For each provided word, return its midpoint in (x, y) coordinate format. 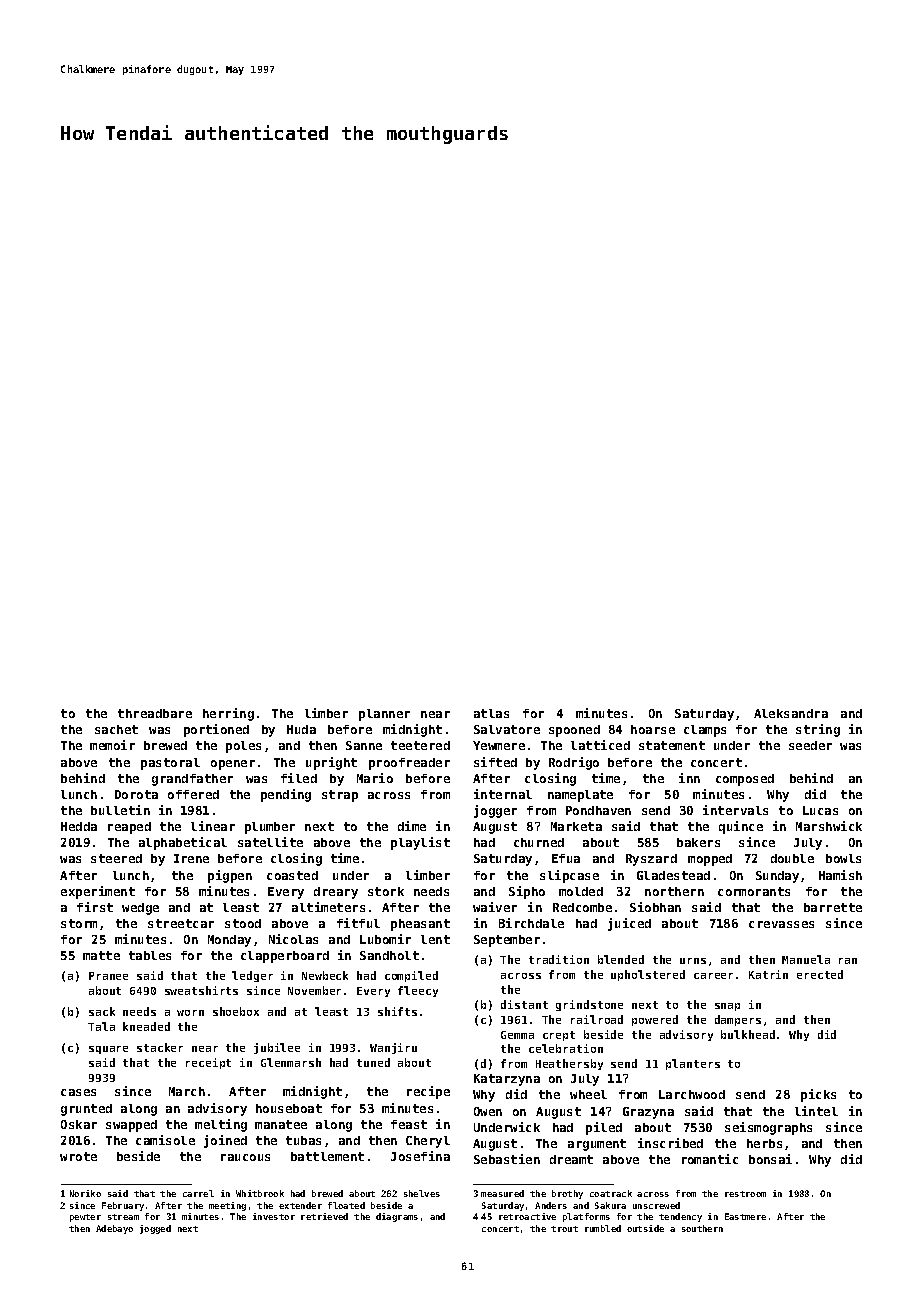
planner (384, 715)
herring (228, 714)
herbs (764, 1143)
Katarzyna (507, 1080)
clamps (705, 731)
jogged (155, 1229)
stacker (160, 1047)
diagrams (397, 1217)
